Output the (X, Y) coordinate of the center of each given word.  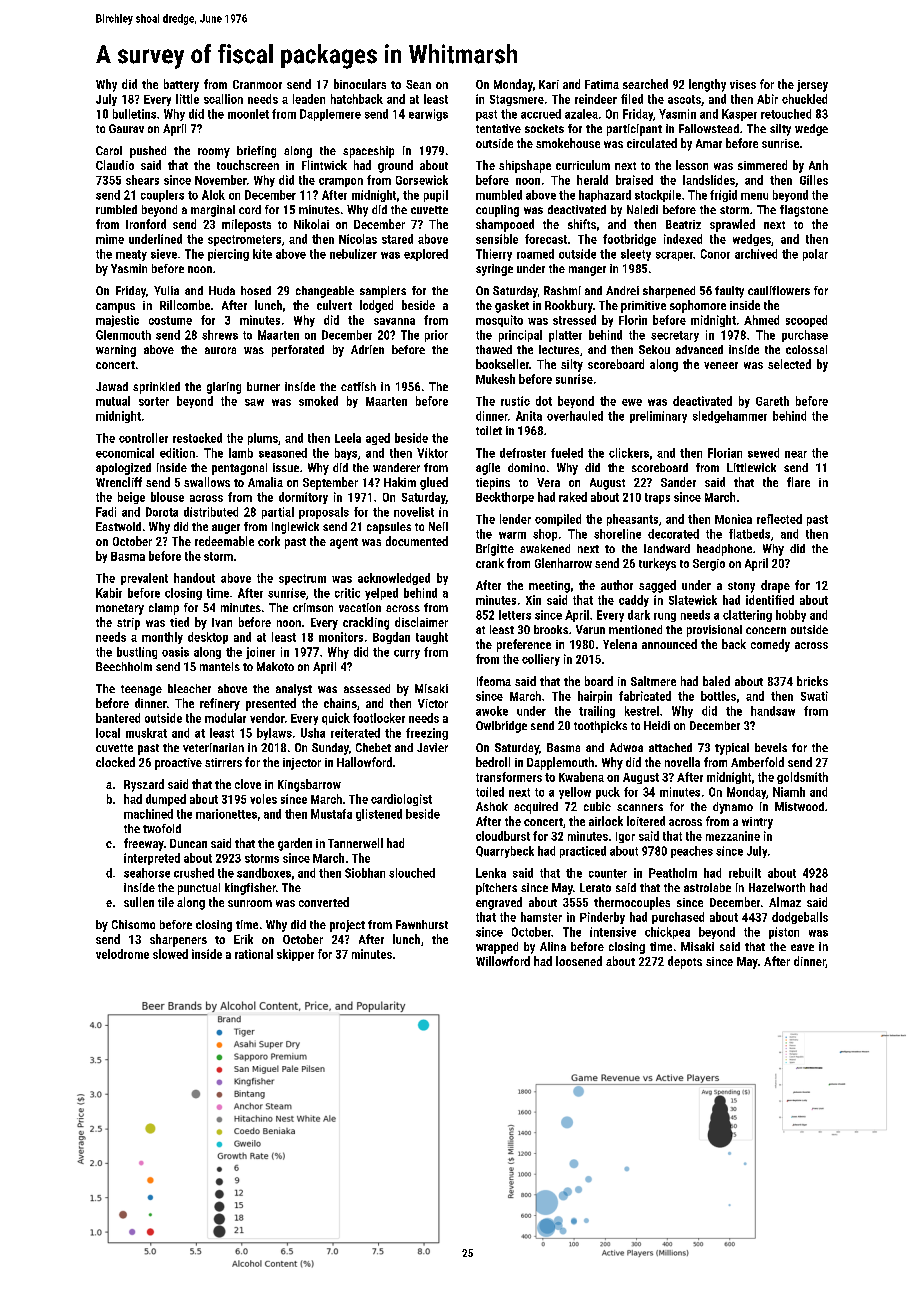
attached (670, 747)
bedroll (493, 762)
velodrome (122, 954)
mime (110, 239)
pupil (436, 196)
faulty (729, 292)
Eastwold (118, 526)
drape (775, 586)
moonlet (248, 114)
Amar (709, 143)
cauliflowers (779, 290)
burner (263, 386)
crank (490, 563)
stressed (574, 320)
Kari (549, 84)
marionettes (226, 814)
